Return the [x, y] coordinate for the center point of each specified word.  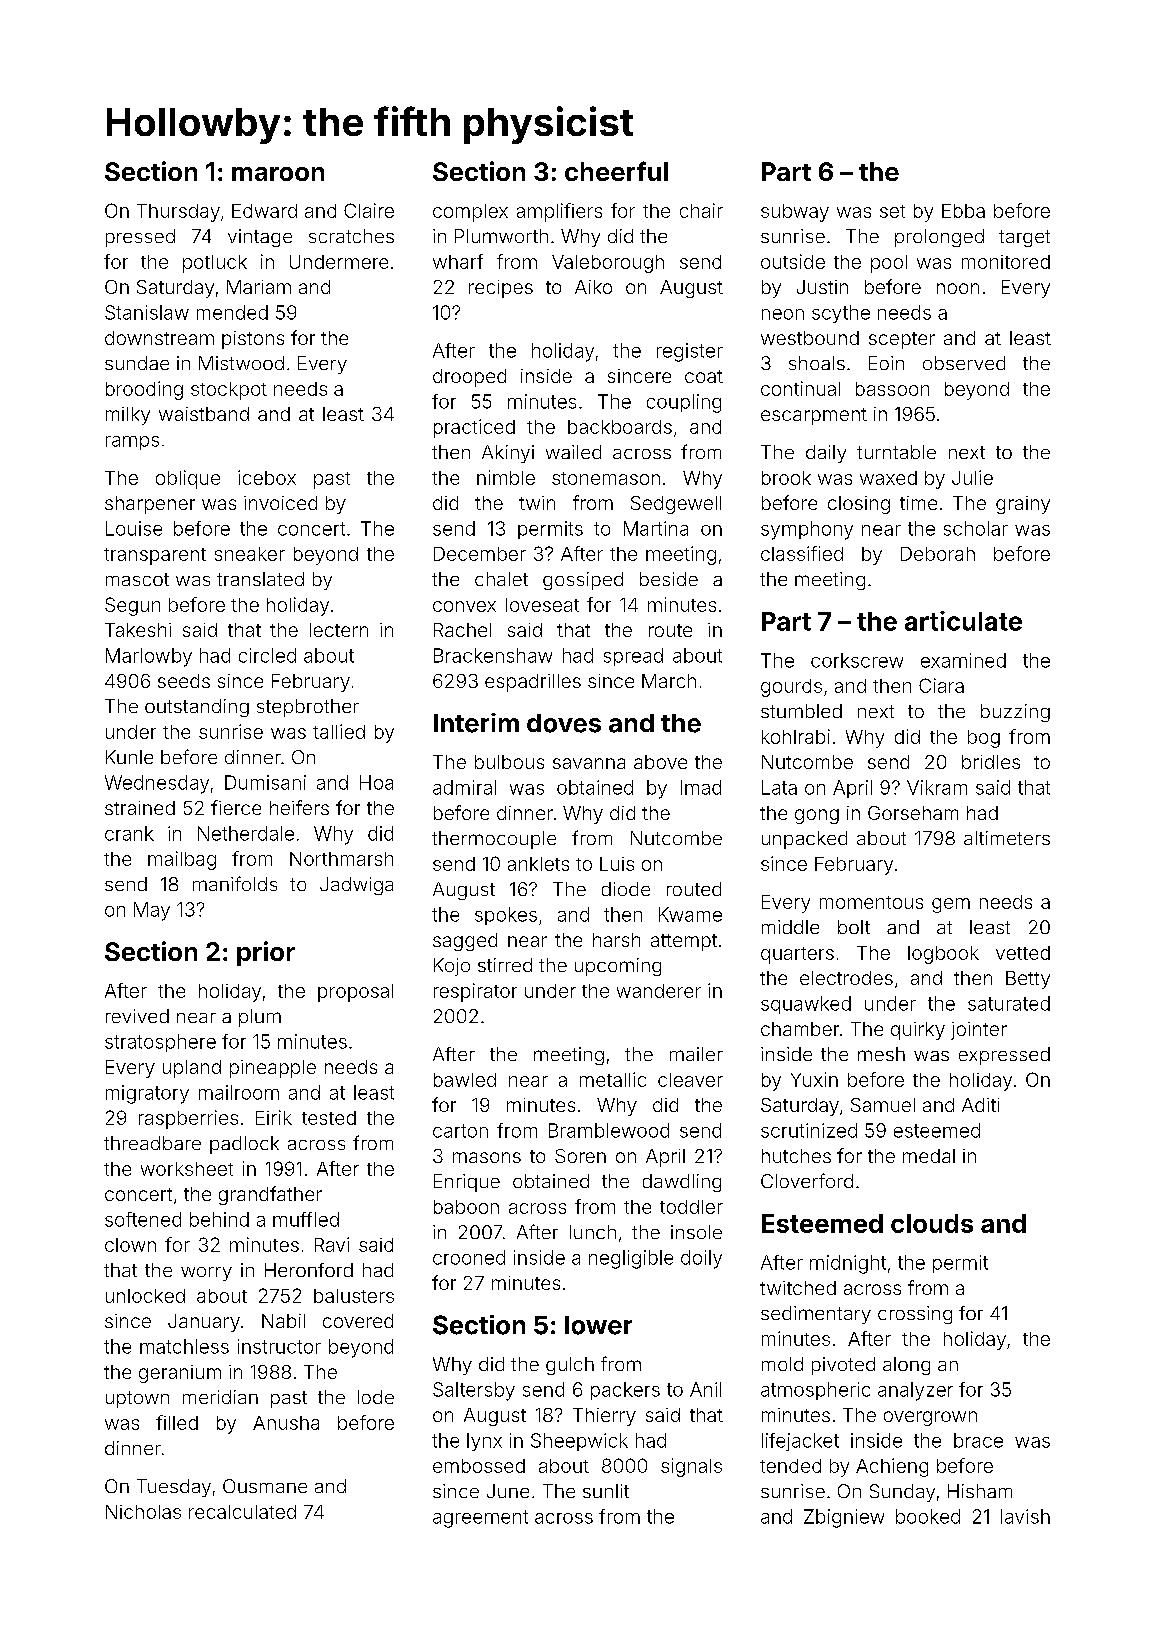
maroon [278, 174]
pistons [253, 340]
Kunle [129, 757]
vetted [1023, 953]
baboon [466, 1207]
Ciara [941, 685]
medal [929, 1156]
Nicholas [143, 1512]
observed [964, 363]
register [690, 352]
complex [470, 213]
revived [137, 1016]
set [892, 211]
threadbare [152, 1143]
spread [633, 657]
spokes [506, 916]
